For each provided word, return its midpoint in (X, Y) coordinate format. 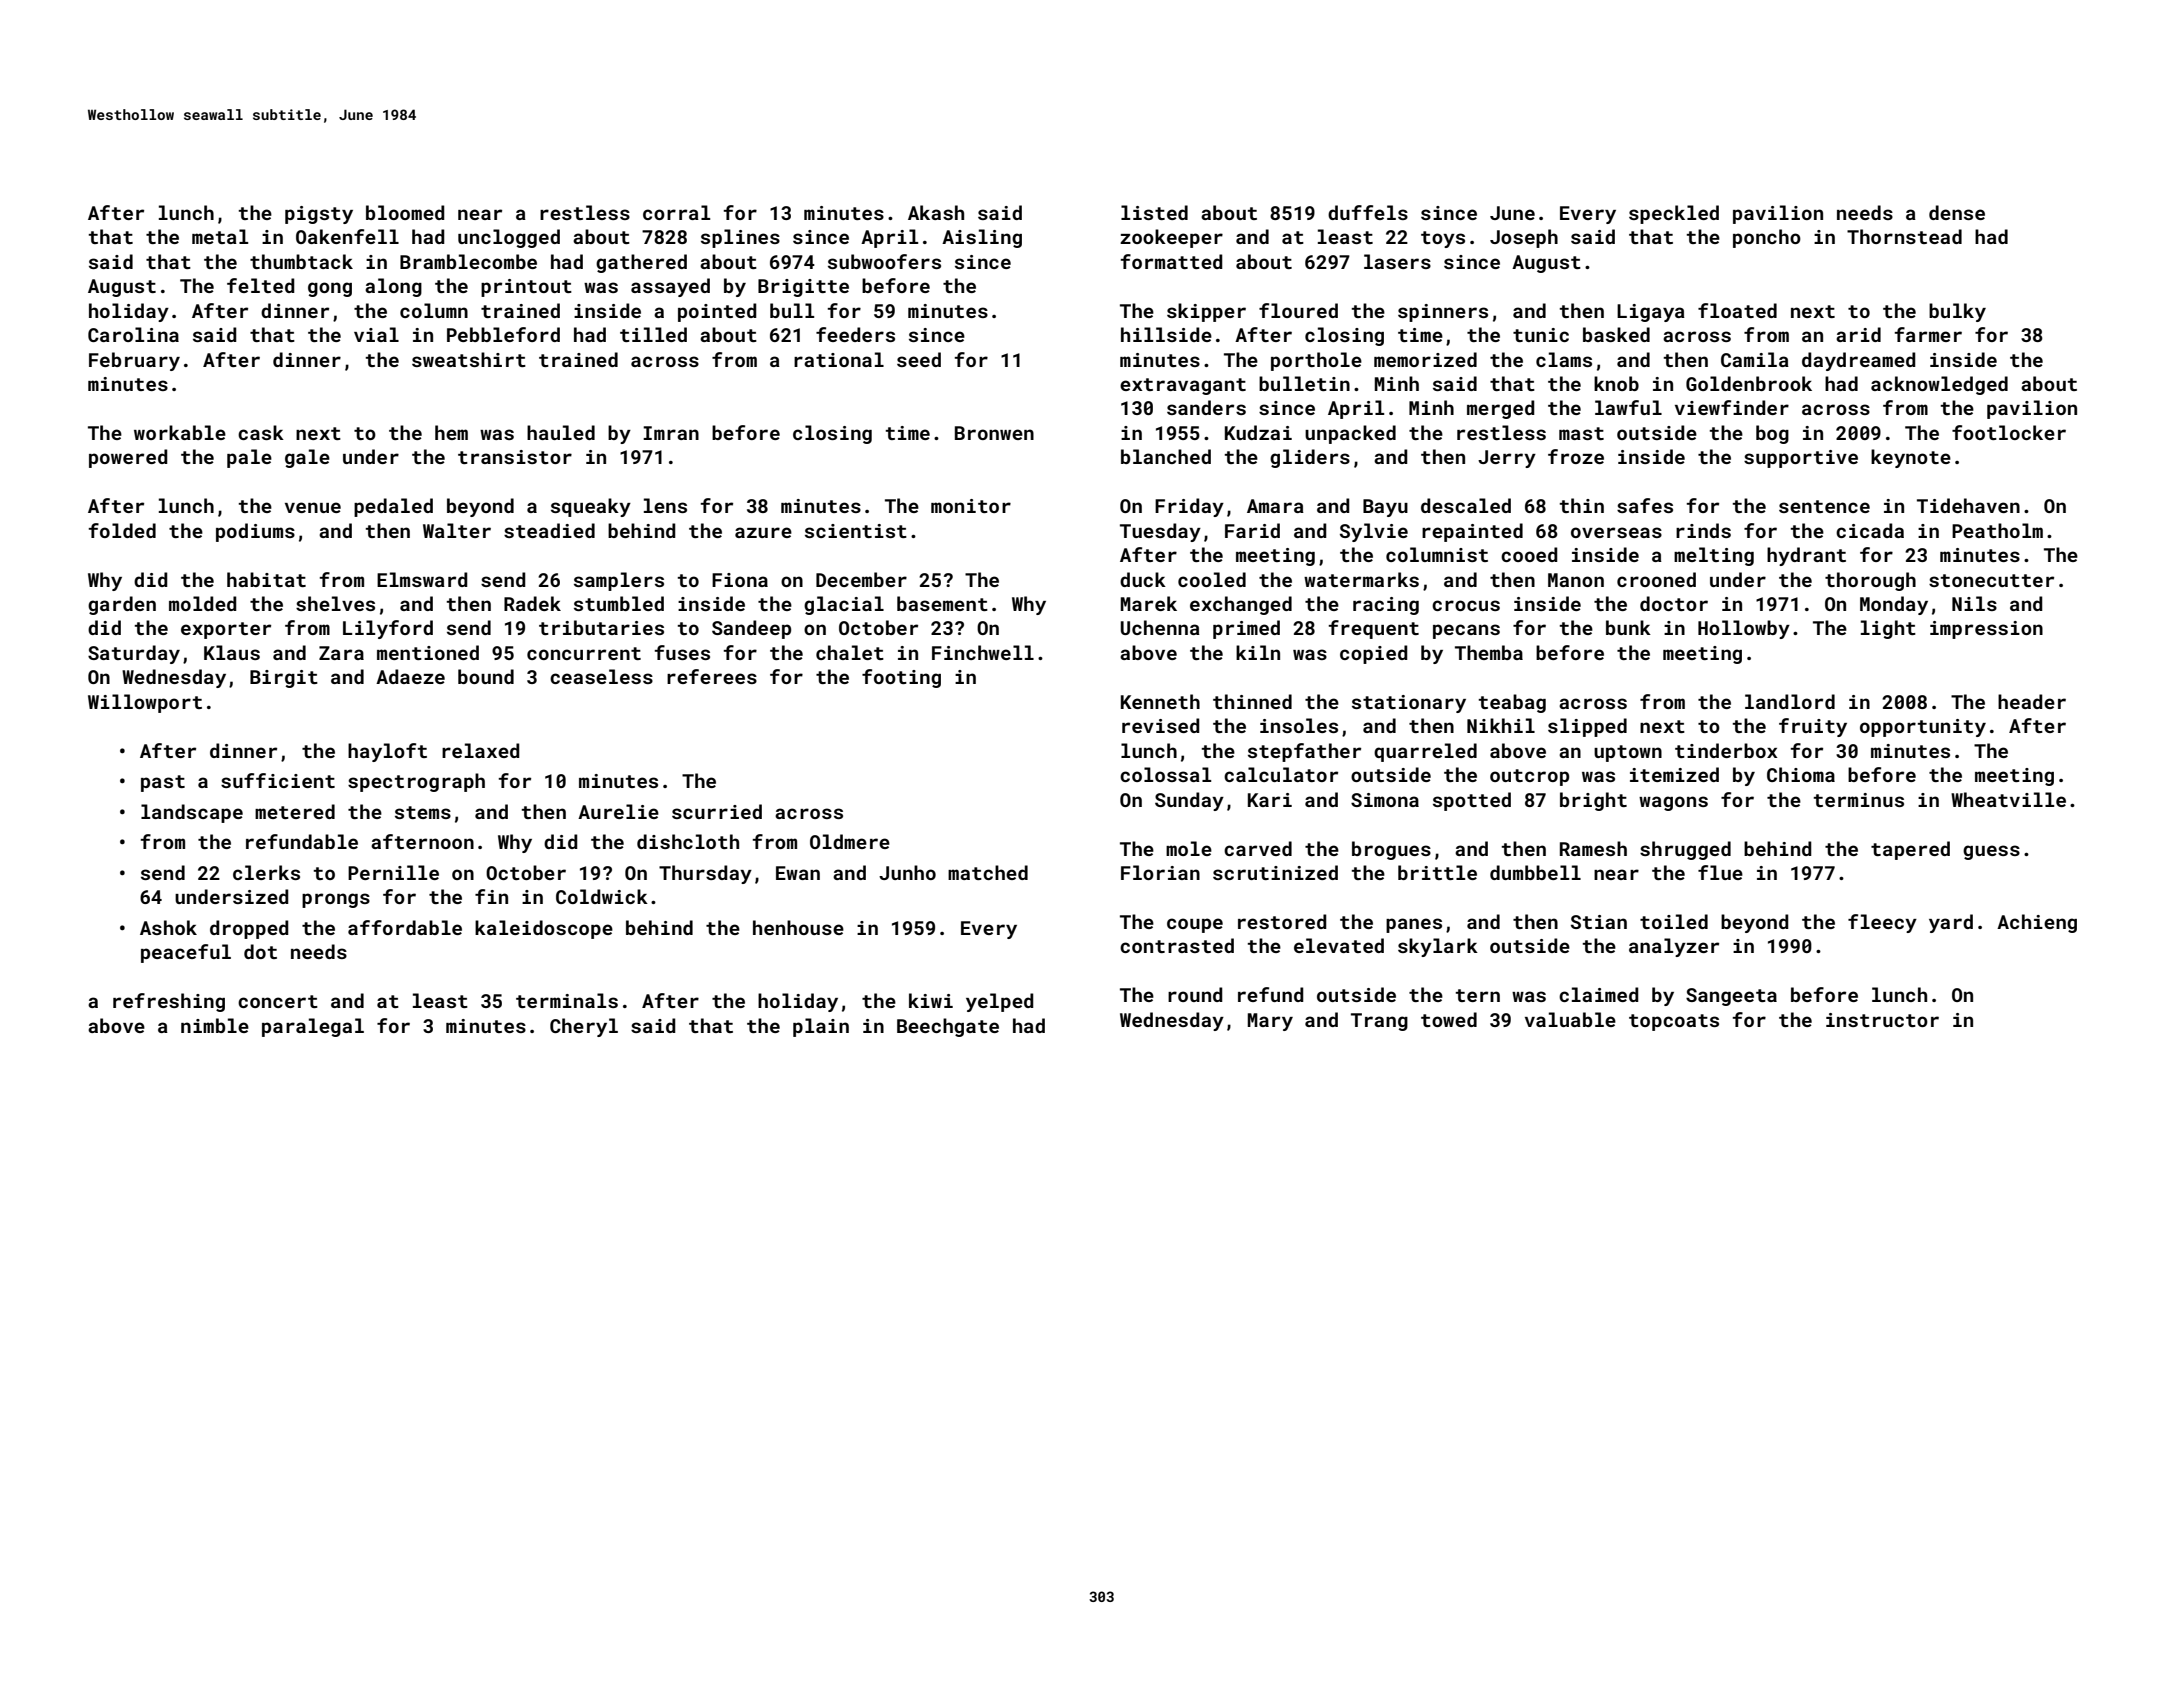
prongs (336, 900)
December (861, 579)
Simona (1385, 800)
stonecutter (1991, 580)
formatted (1172, 261)
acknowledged (1939, 385)
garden (122, 605)
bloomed (405, 212)
